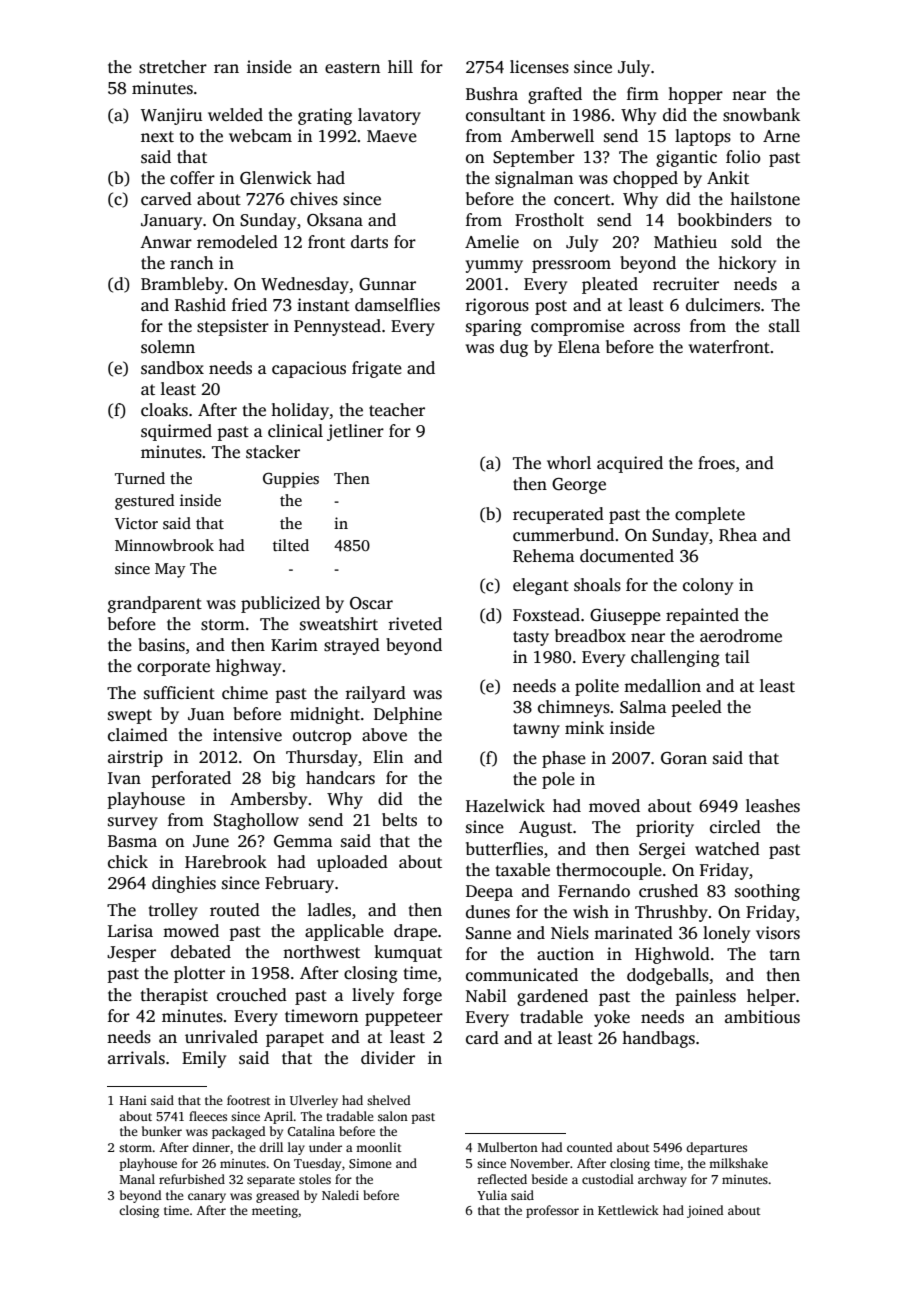 The width and height of the screenshot is (908, 1316). What do you see at coordinates (400, 66) in the screenshot?
I see `hill` at bounding box center [400, 66].
